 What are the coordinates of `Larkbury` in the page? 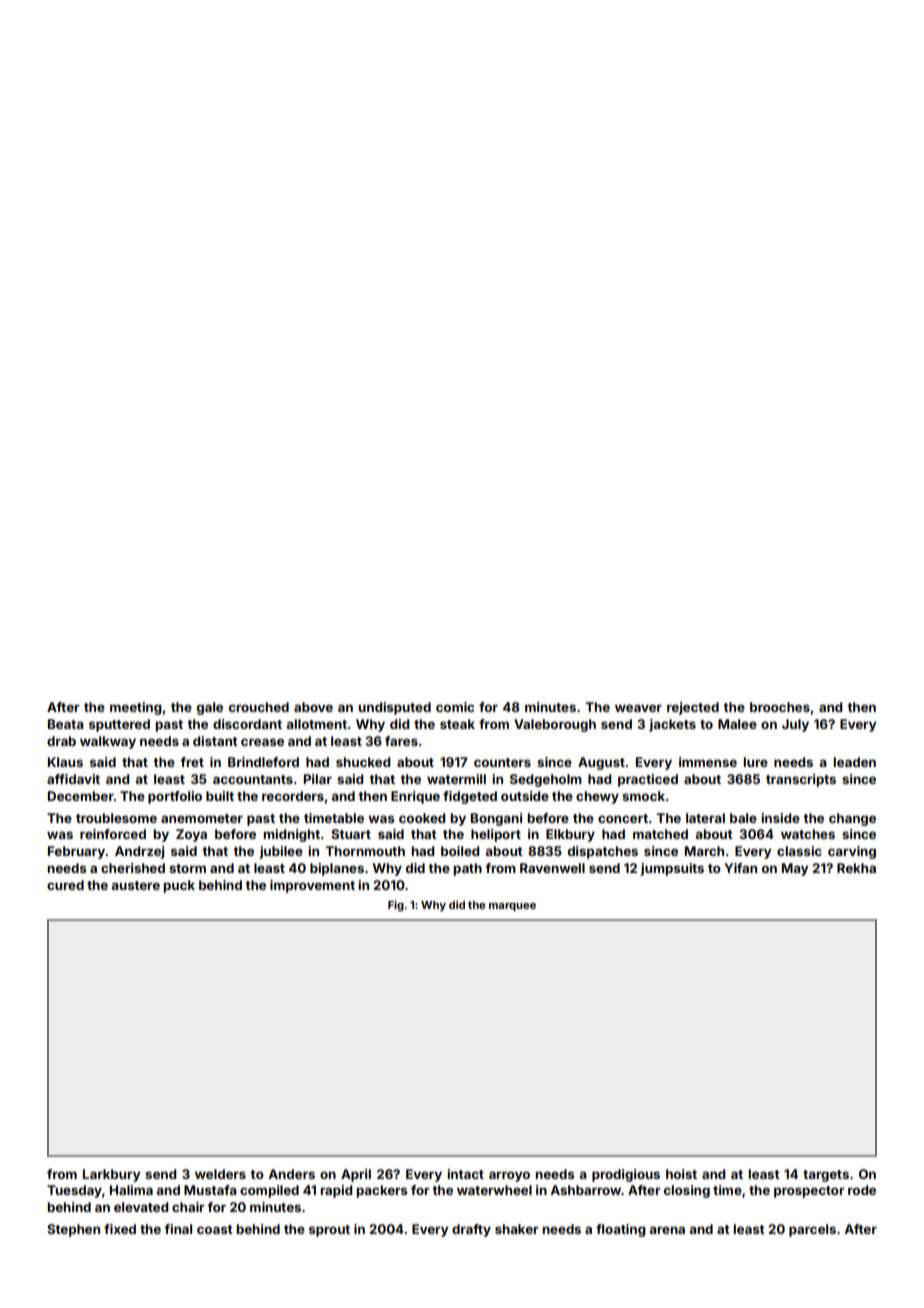 It's located at (111, 1175).
